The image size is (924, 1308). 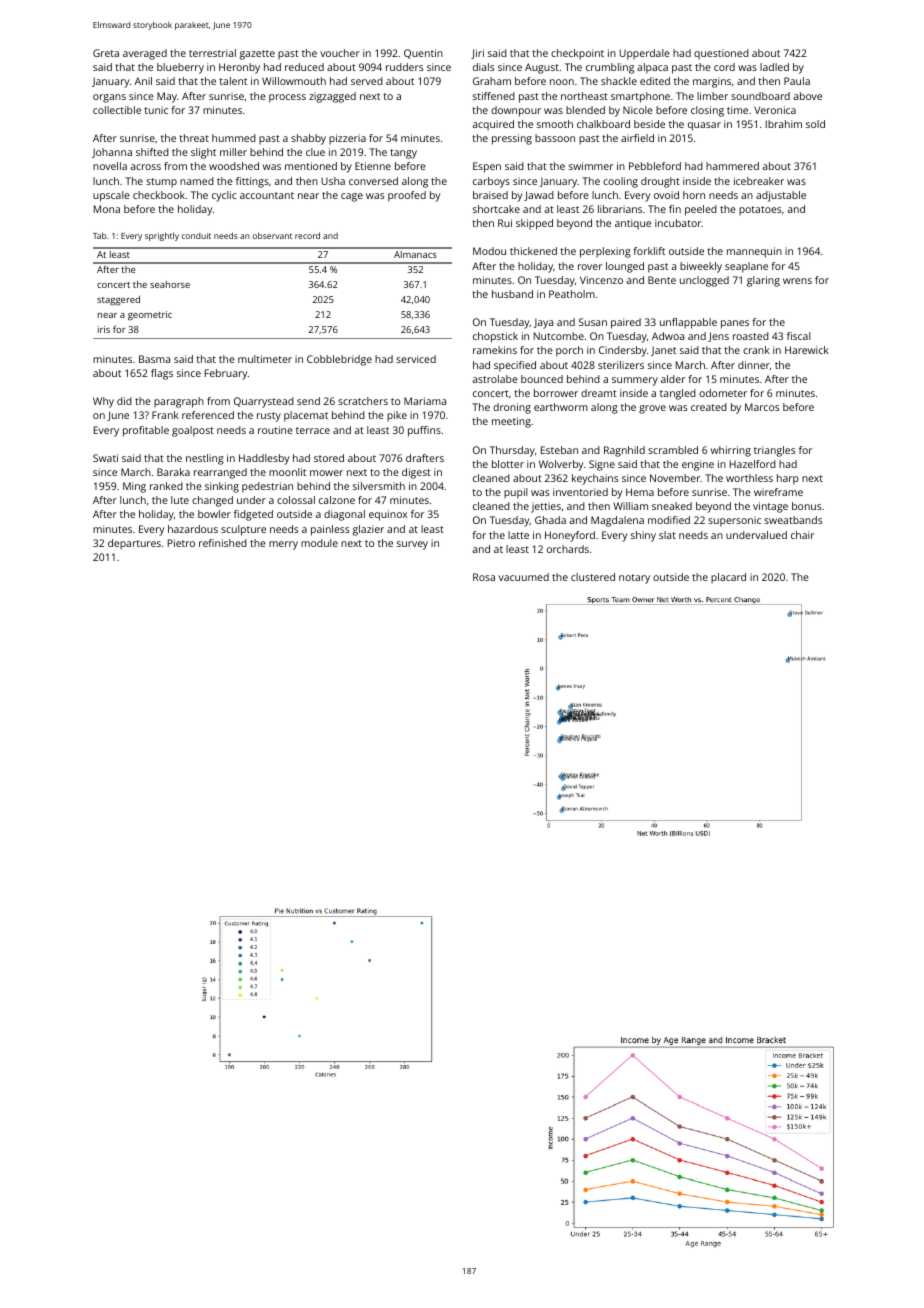 I want to click on Frank, so click(x=165, y=415).
